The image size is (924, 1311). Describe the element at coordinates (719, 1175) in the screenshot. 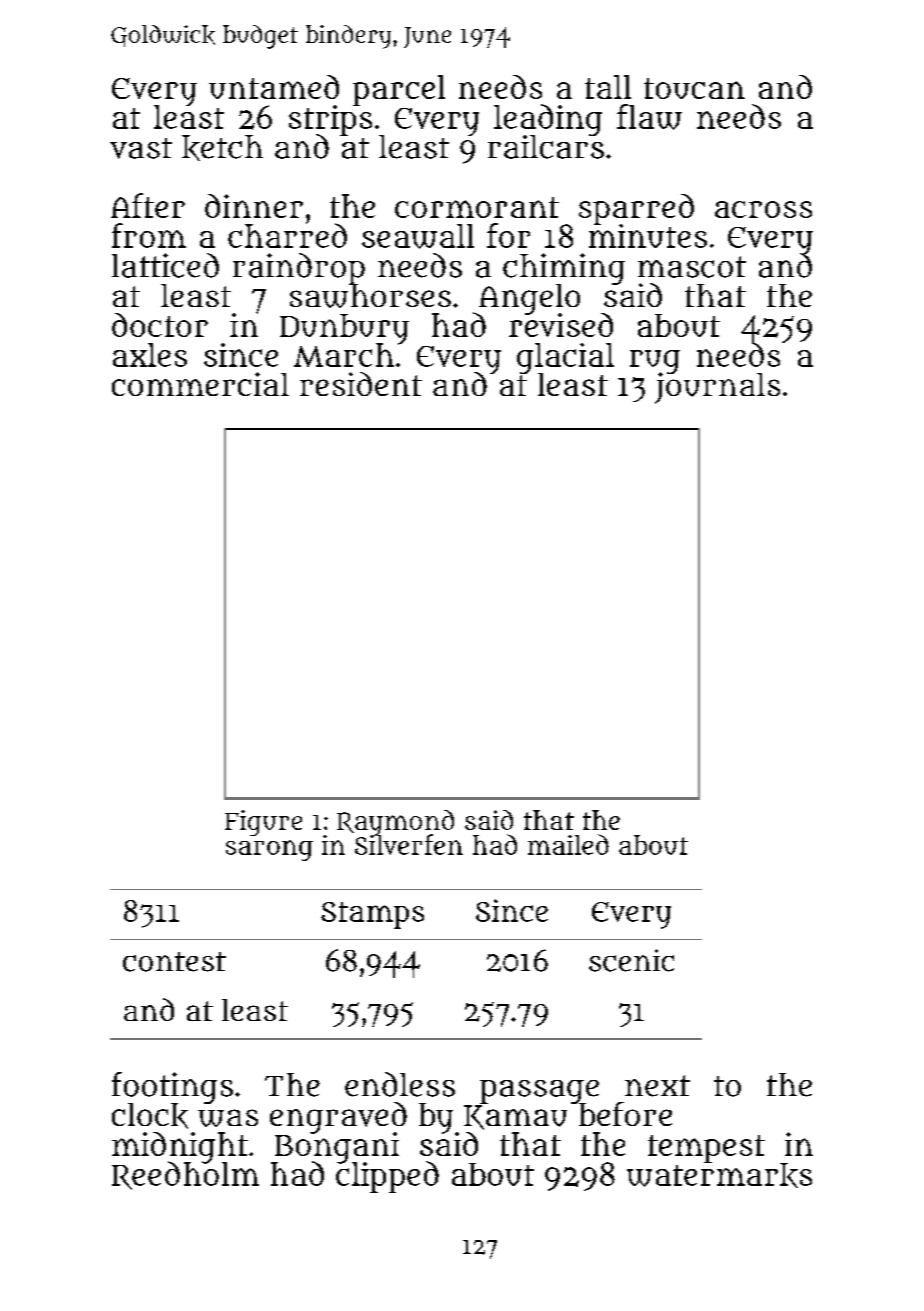

I see `watermarks` at that location.
